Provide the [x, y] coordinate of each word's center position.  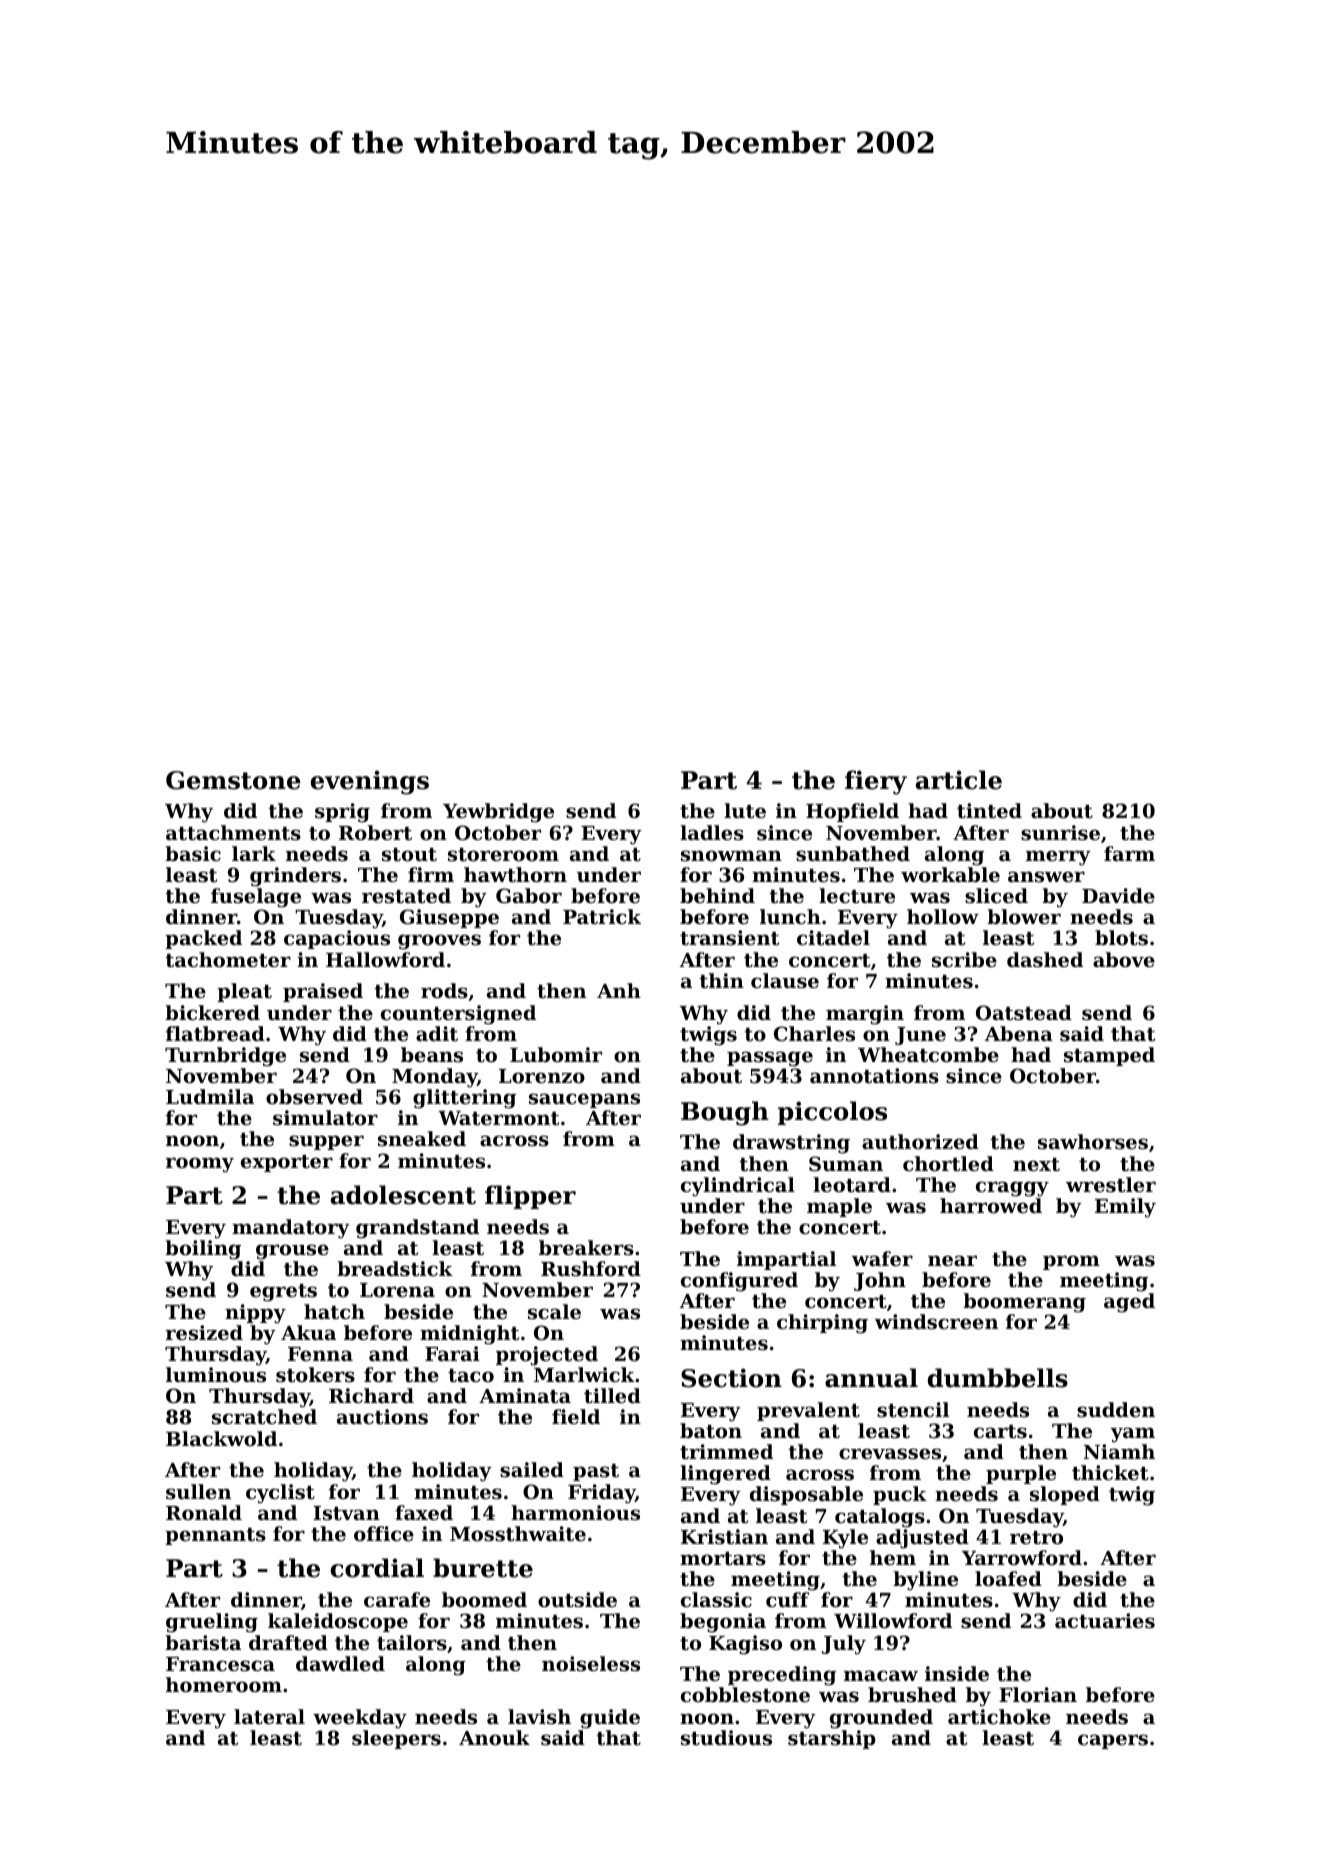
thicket [1110, 1473]
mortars [723, 1559]
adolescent [403, 1195]
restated [406, 896]
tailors [412, 1643]
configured [739, 1282]
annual [871, 1378]
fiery [876, 782]
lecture [857, 895]
